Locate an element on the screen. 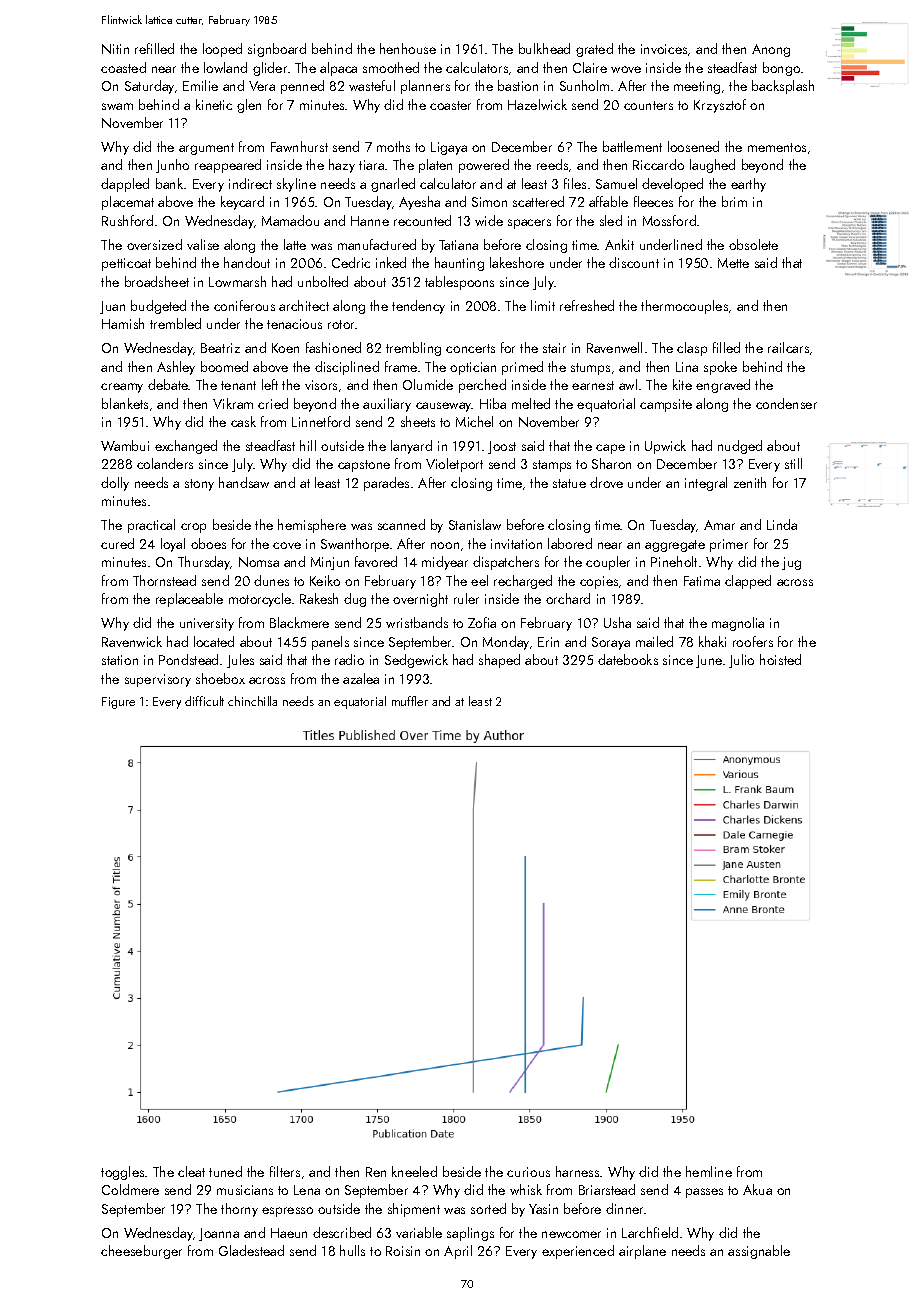  bulkhead is located at coordinates (544, 48).
